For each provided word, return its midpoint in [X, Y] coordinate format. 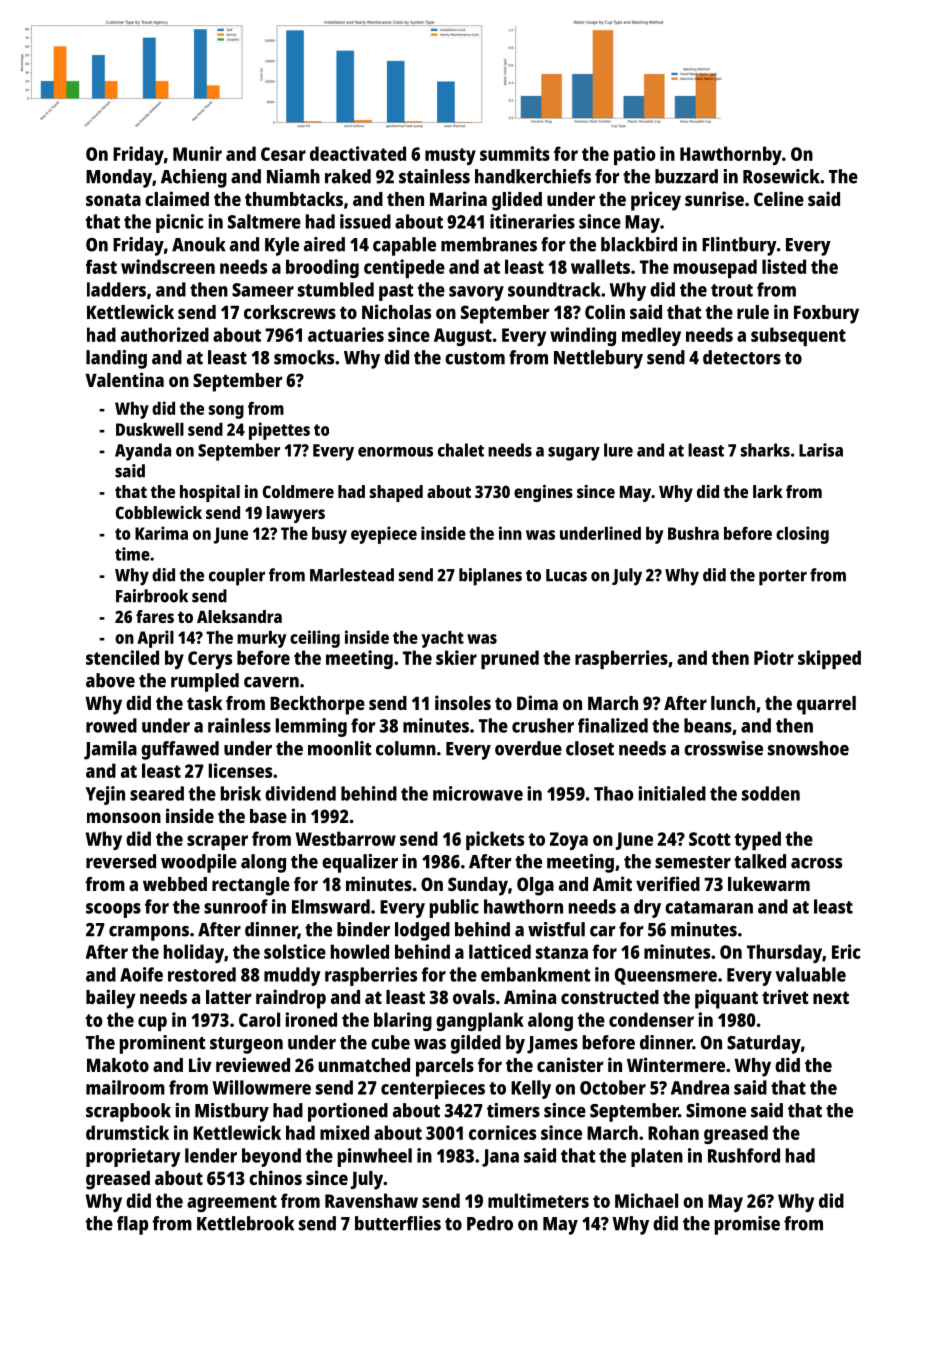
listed [784, 266]
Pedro [490, 1223]
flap [132, 1225]
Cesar [283, 154]
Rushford [744, 1155]
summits [515, 153]
